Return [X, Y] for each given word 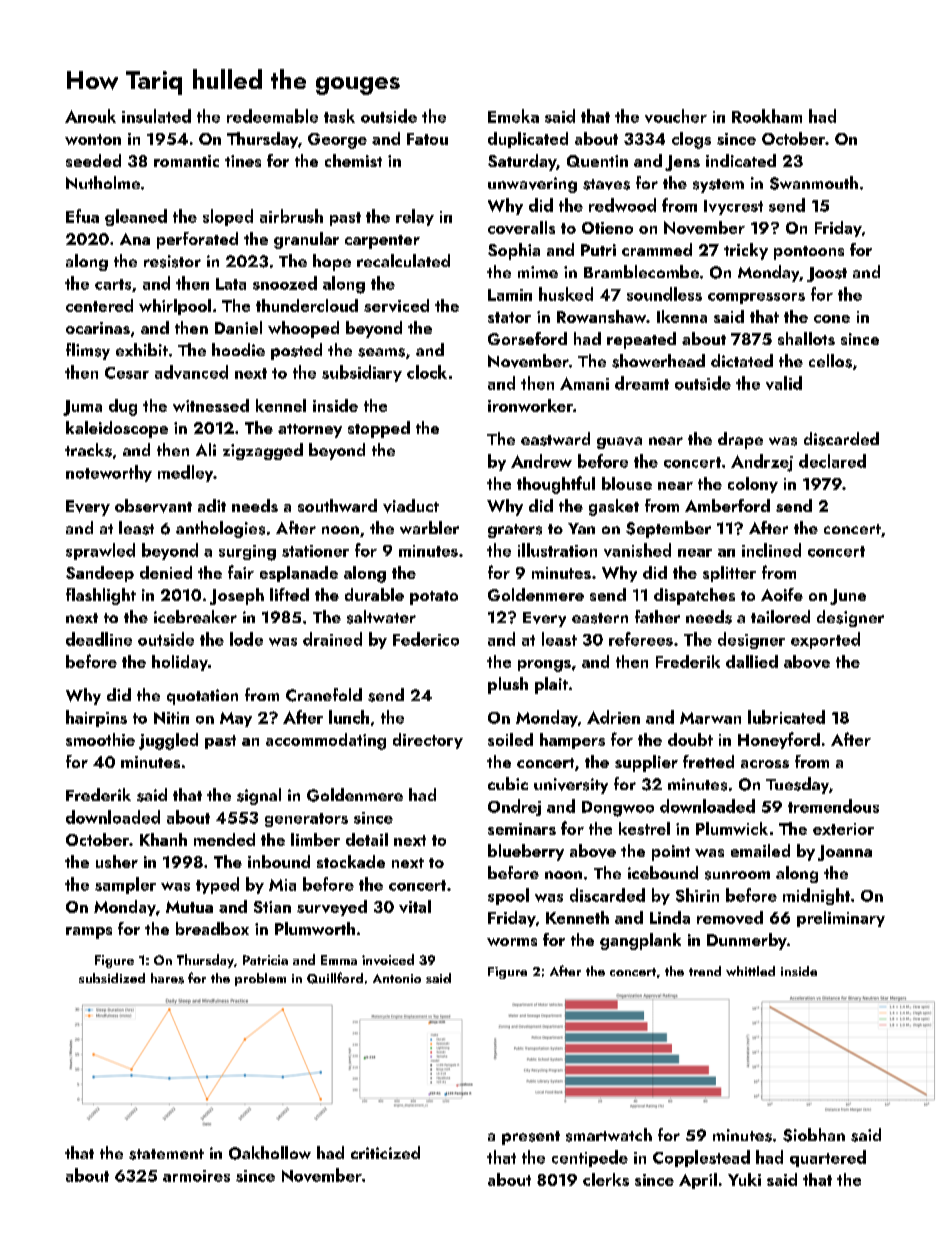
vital [415, 906]
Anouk [90, 116]
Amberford [727, 505]
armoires [196, 1176]
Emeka [513, 116]
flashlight [101, 596]
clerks [606, 1179]
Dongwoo [618, 809]
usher [117, 861]
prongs [544, 666]
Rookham [767, 116]
